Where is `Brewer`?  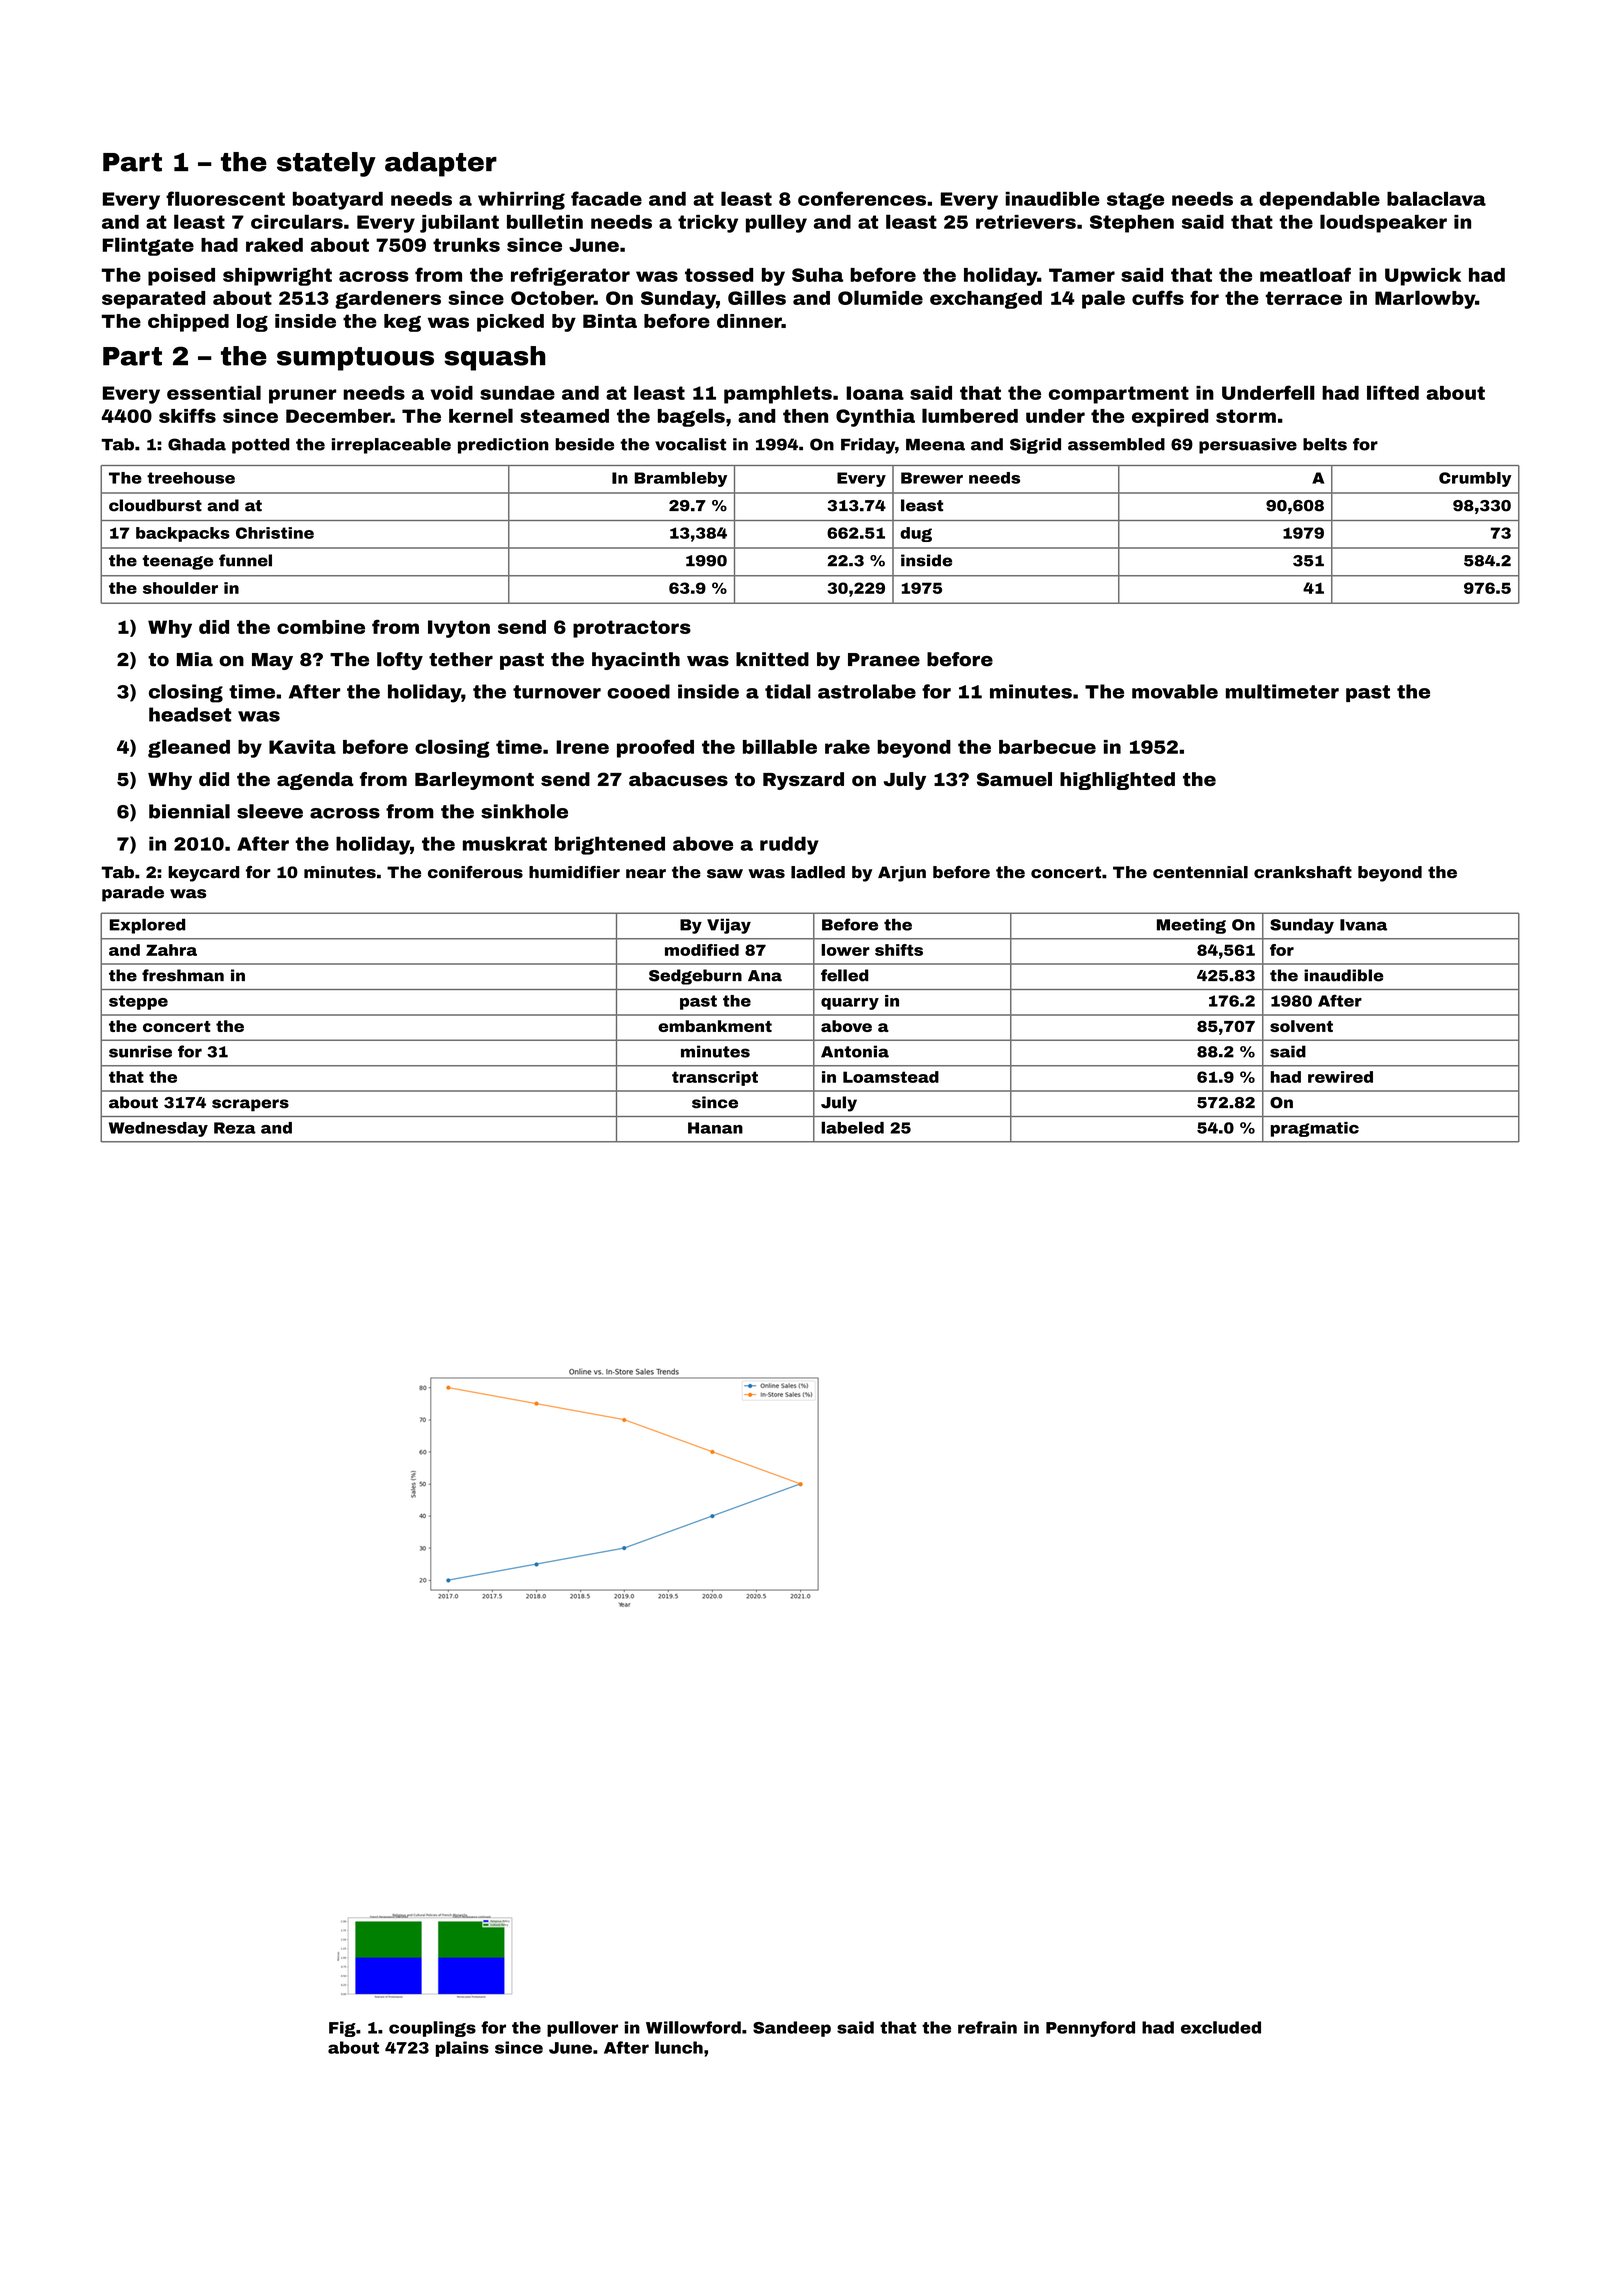
Brewer is located at coordinates (932, 478).
